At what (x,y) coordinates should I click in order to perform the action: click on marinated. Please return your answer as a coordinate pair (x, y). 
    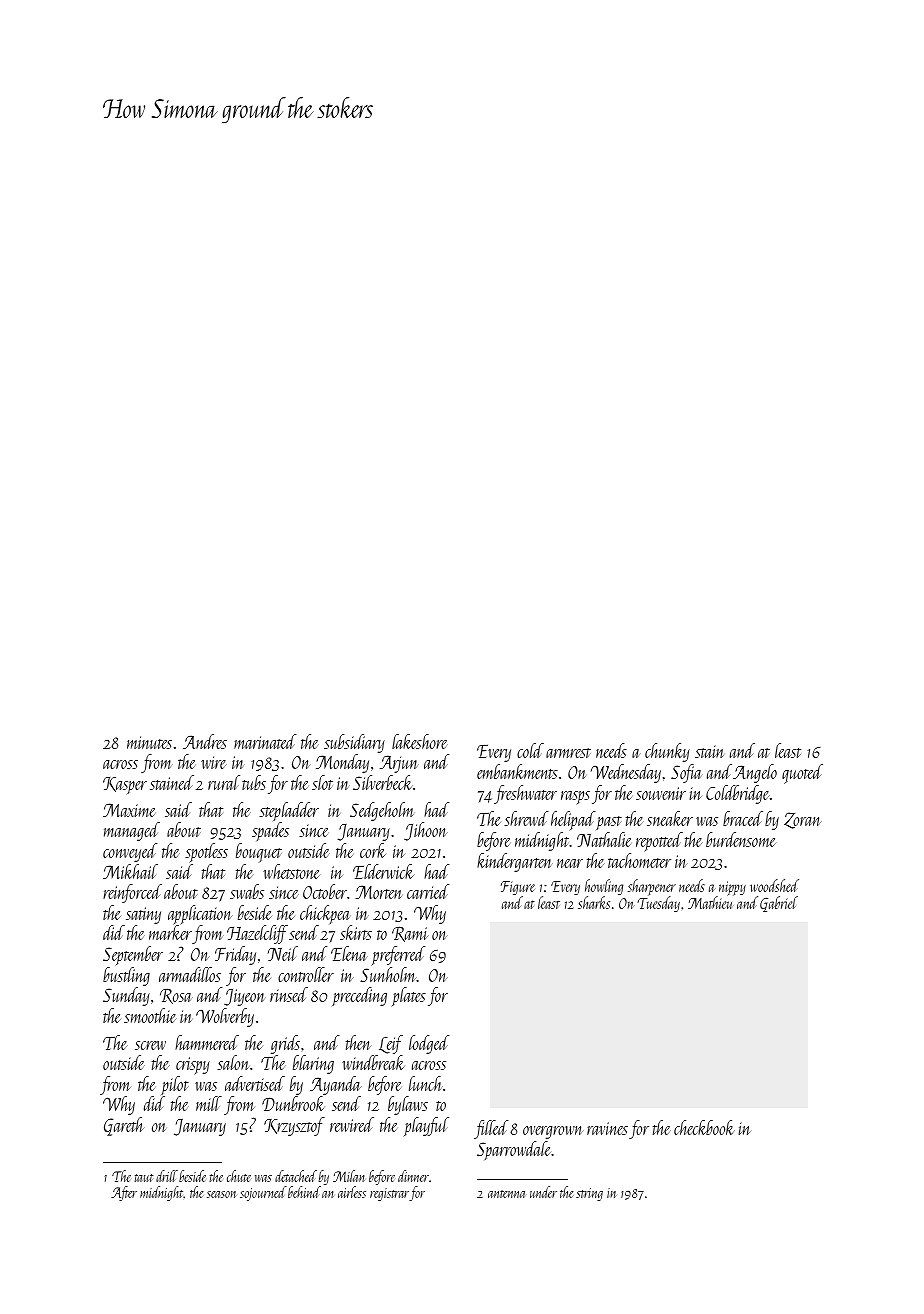
    Looking at the image, I should click on (265, 741).
